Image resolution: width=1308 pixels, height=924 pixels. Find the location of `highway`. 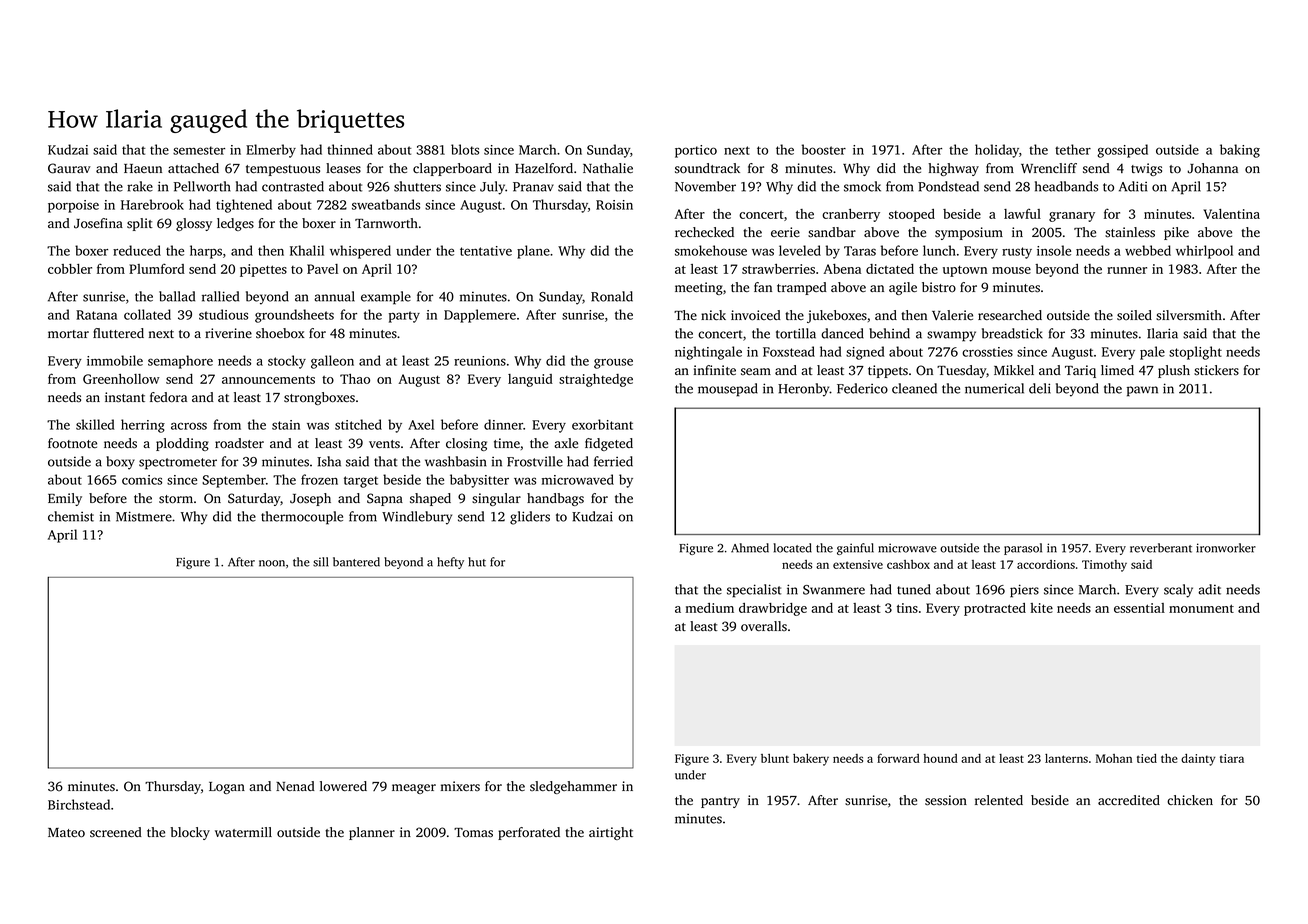

highway is located at coordinates (953, 169).
